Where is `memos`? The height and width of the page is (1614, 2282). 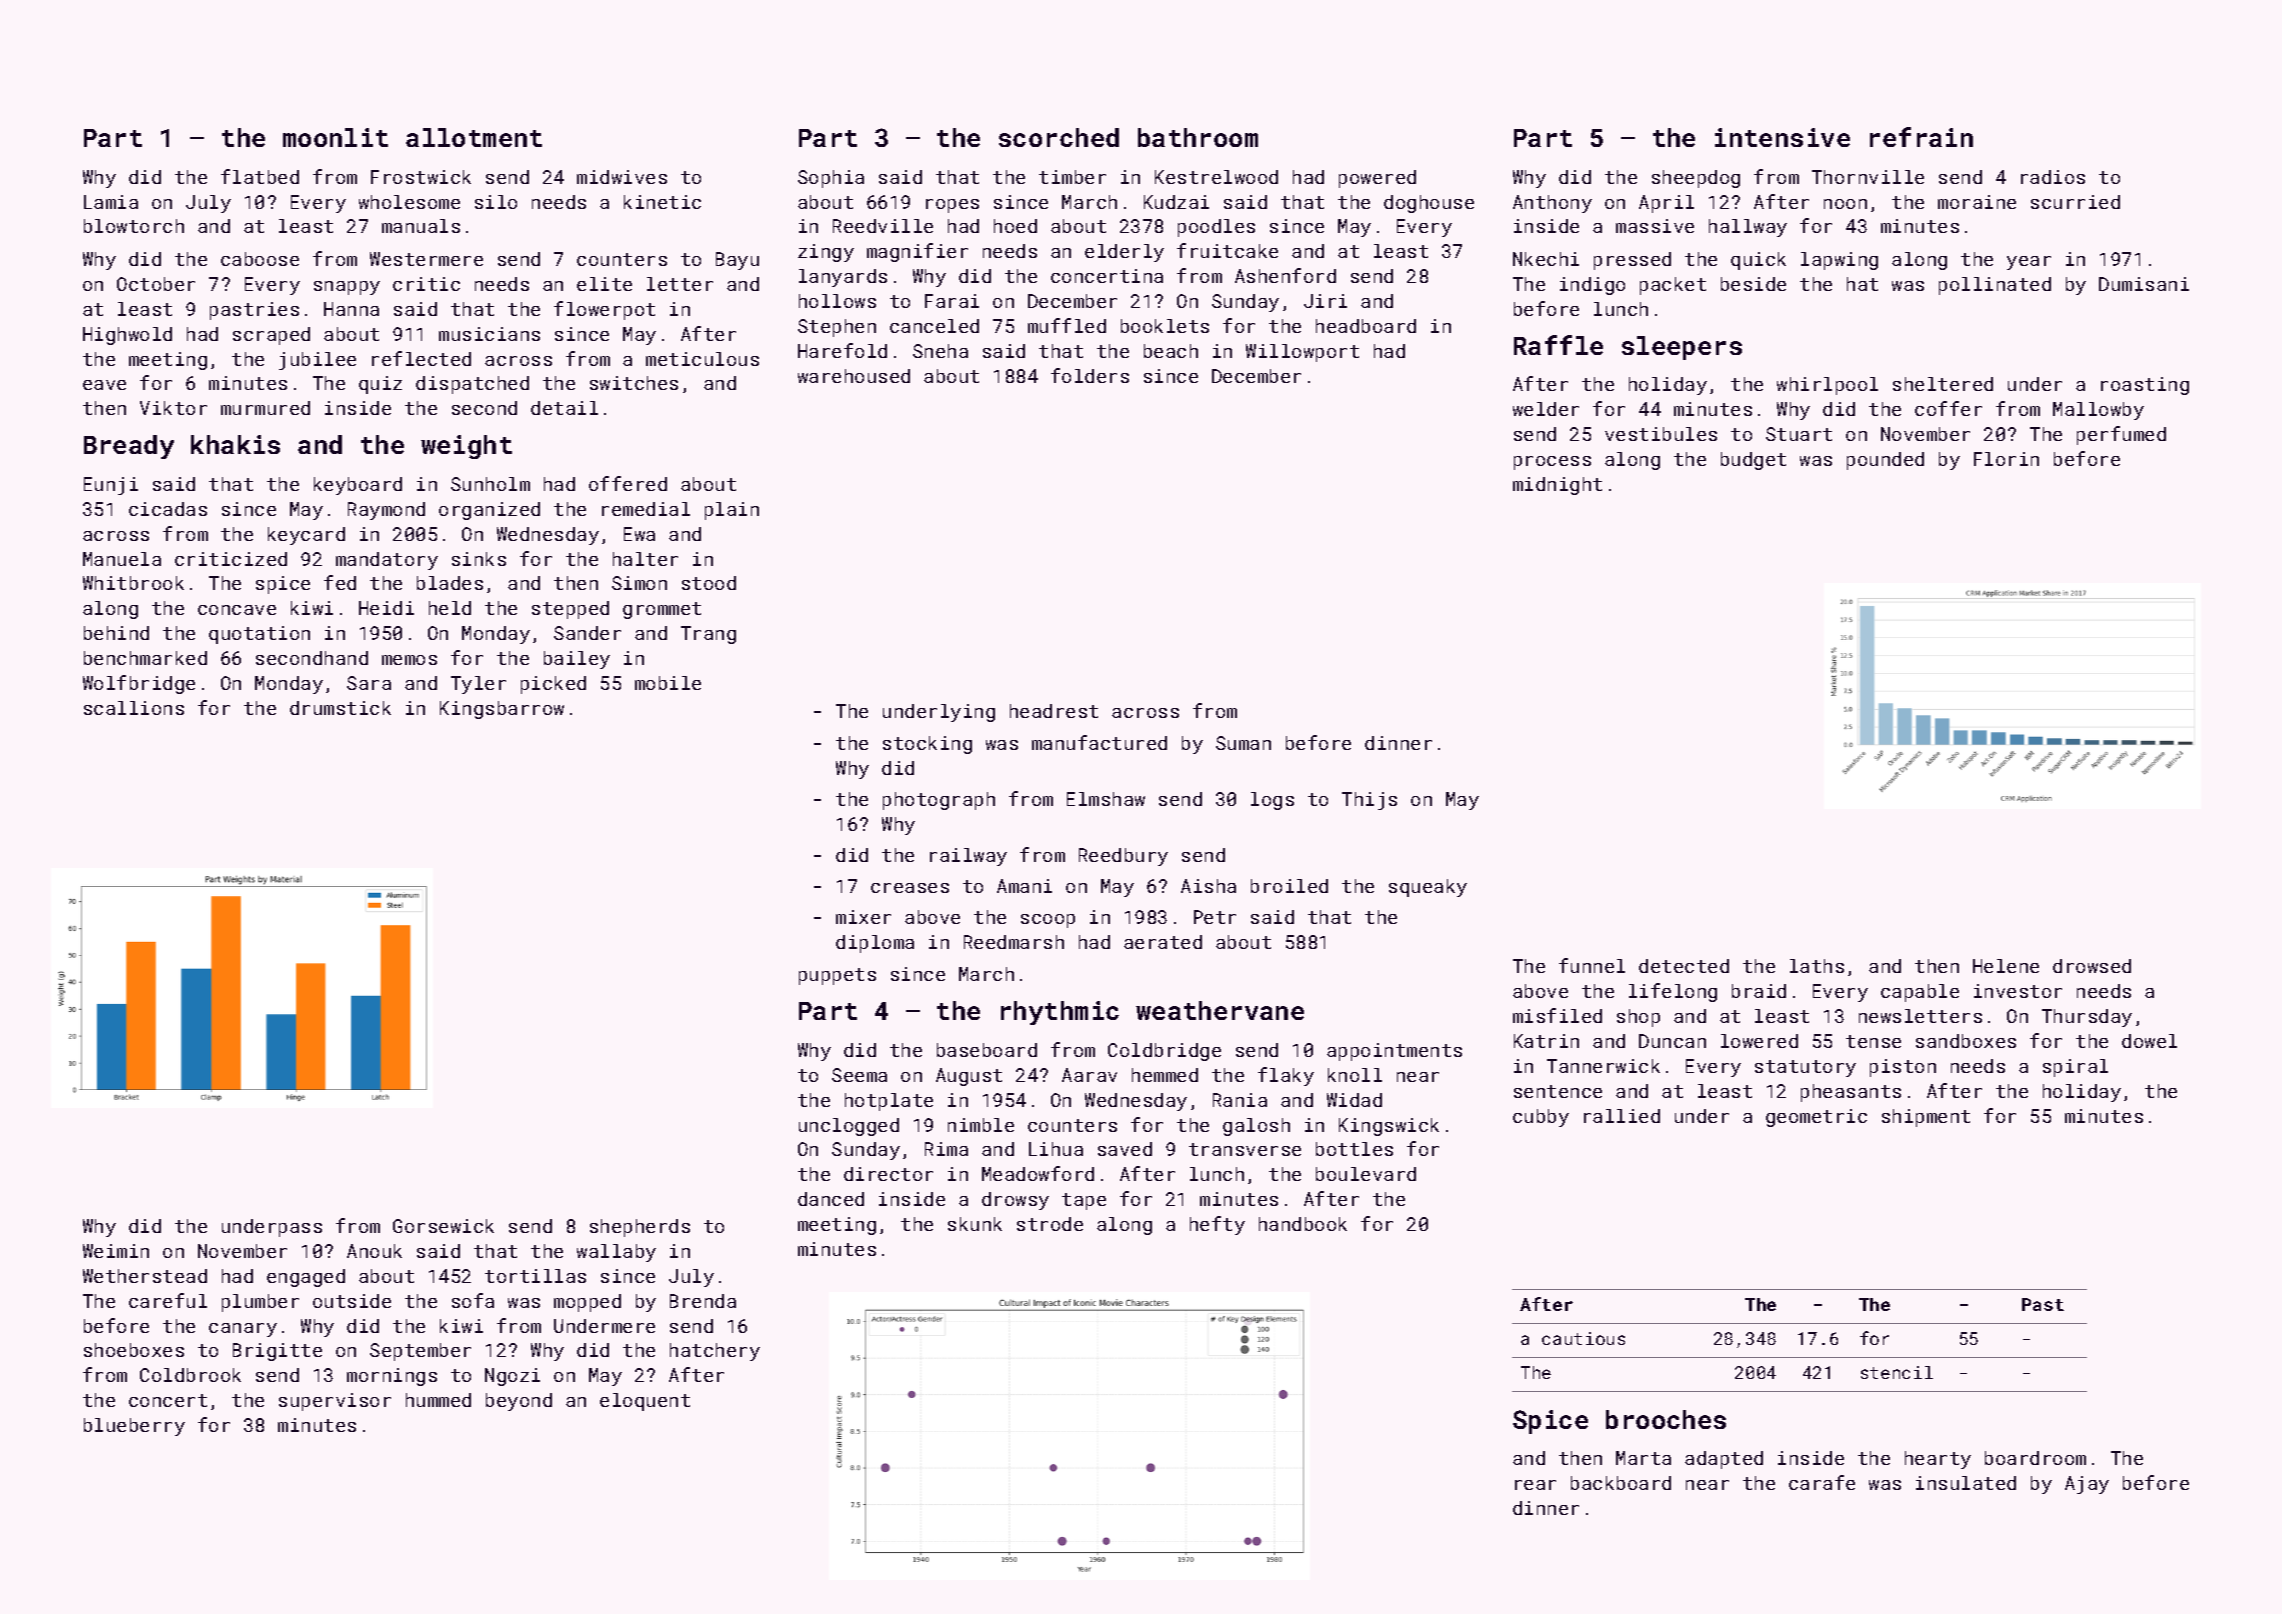 memos is located at coordinates (409, 660).
